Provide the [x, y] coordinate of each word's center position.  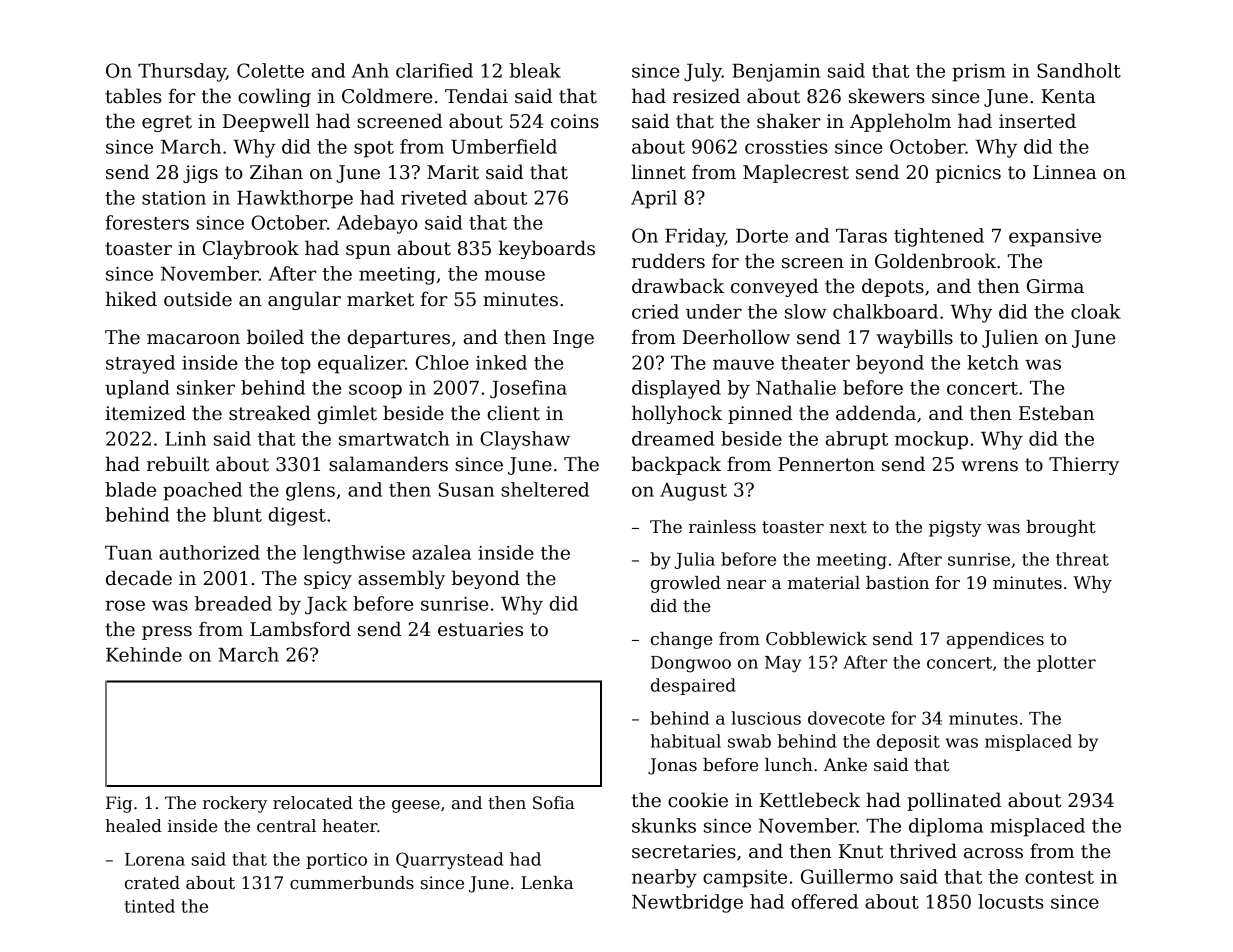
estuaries [480, 629]
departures [399, 338]
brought [1061, 528]
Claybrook [251, 249]
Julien [1010, 338]
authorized [209, 552]
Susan [466, 489]
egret [167, 123]
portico [336, 861]
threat [1082, 559]
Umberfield [504, 146]
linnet [658, 172]
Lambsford [300, 629]
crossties [786, 147]
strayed [140, 364]
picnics [968, 174]
